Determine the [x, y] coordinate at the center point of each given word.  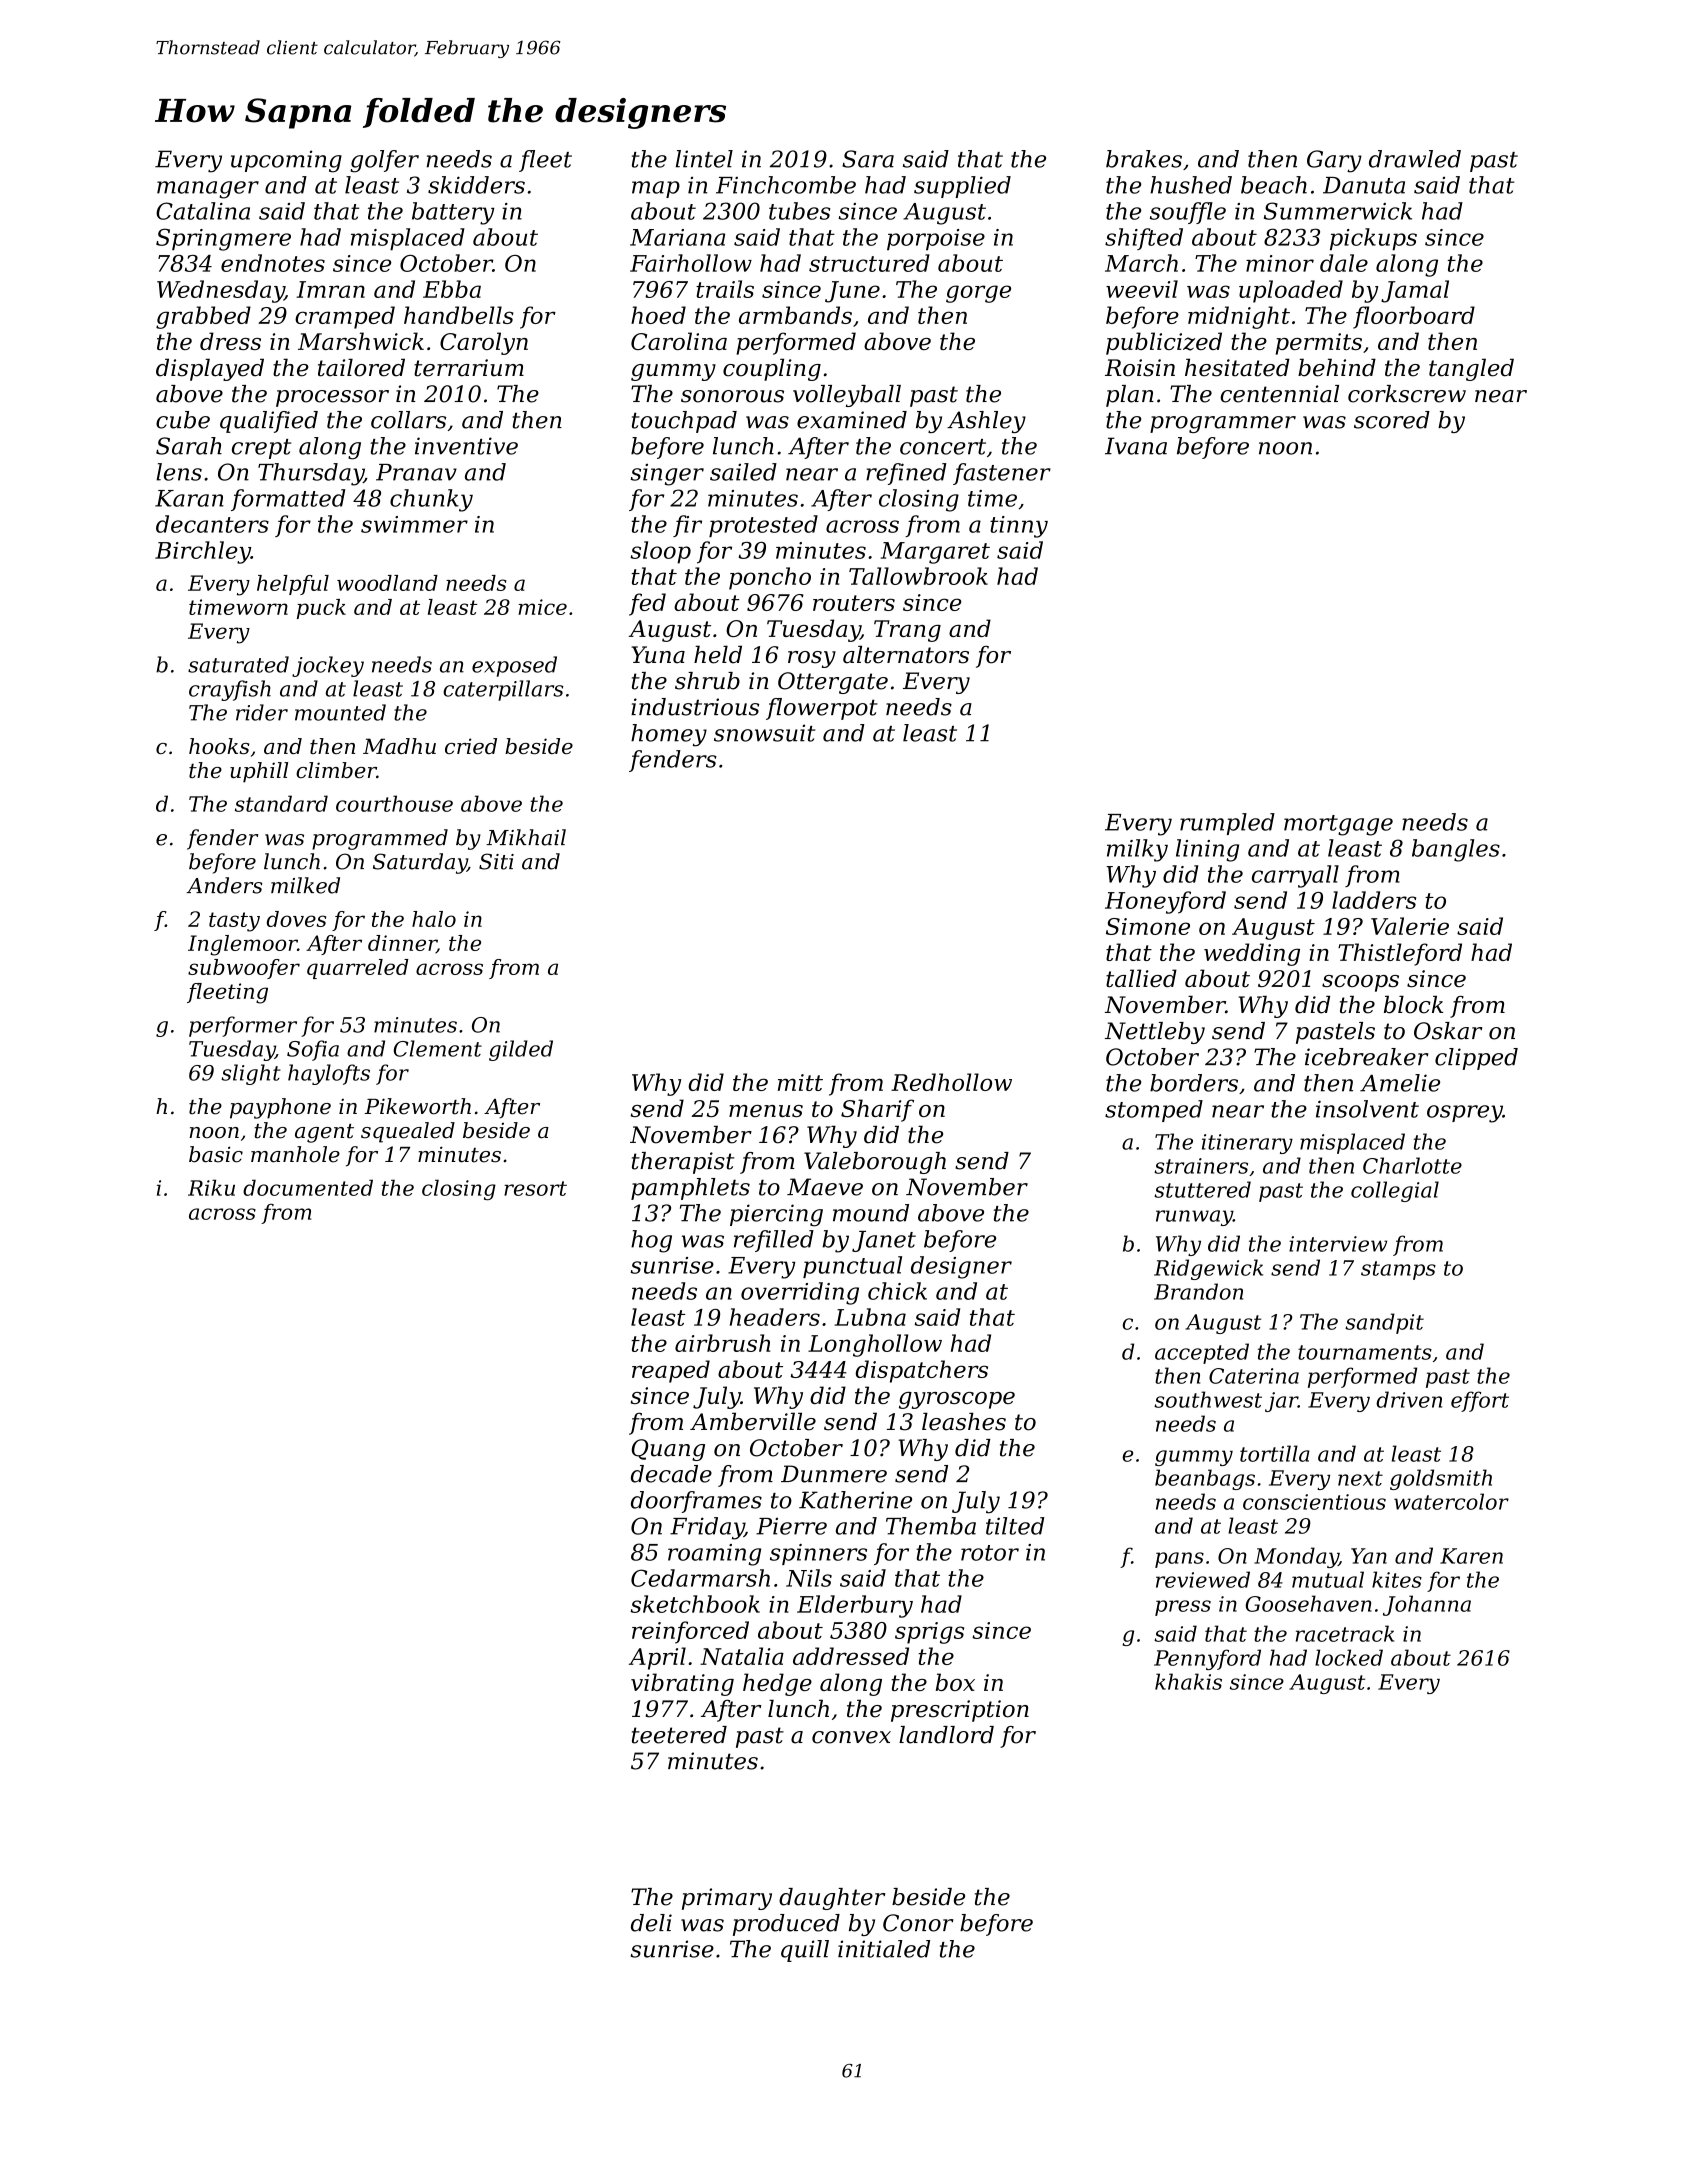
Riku [211, 1187]
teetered [679, 1735]
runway [1194, 1218]
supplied [962, 187]
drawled [1415, 159]
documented [308, 1187]
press [1183, 1608]
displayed [210, 369]
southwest [1208, 1399]
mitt [800, 1082]
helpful [293, 585]
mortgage [1338, 825]
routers [854, 603]
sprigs [929, 1633]
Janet [884, 1241]
